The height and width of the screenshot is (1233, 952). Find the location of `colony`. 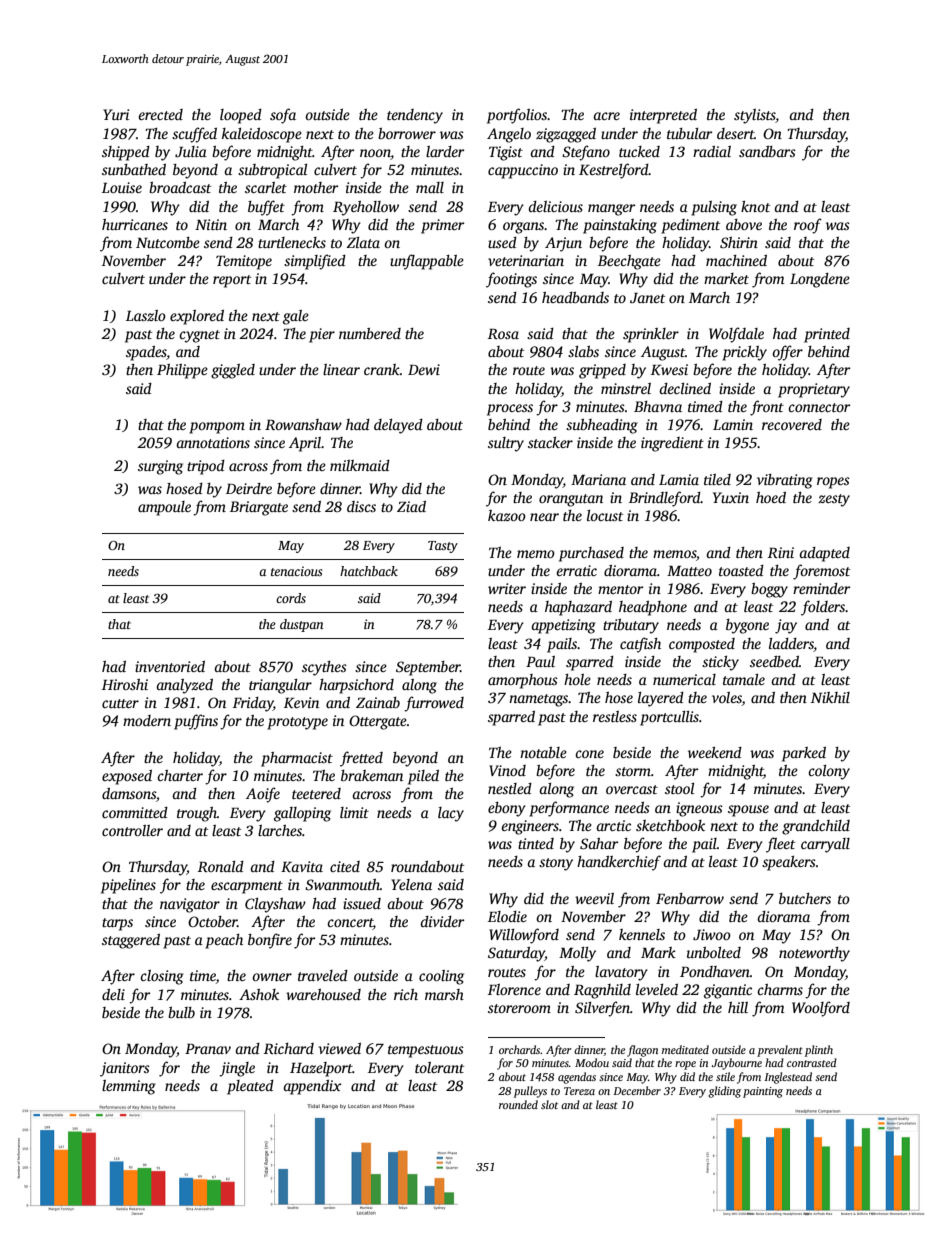

colony is located at coordinates (829, 772).
